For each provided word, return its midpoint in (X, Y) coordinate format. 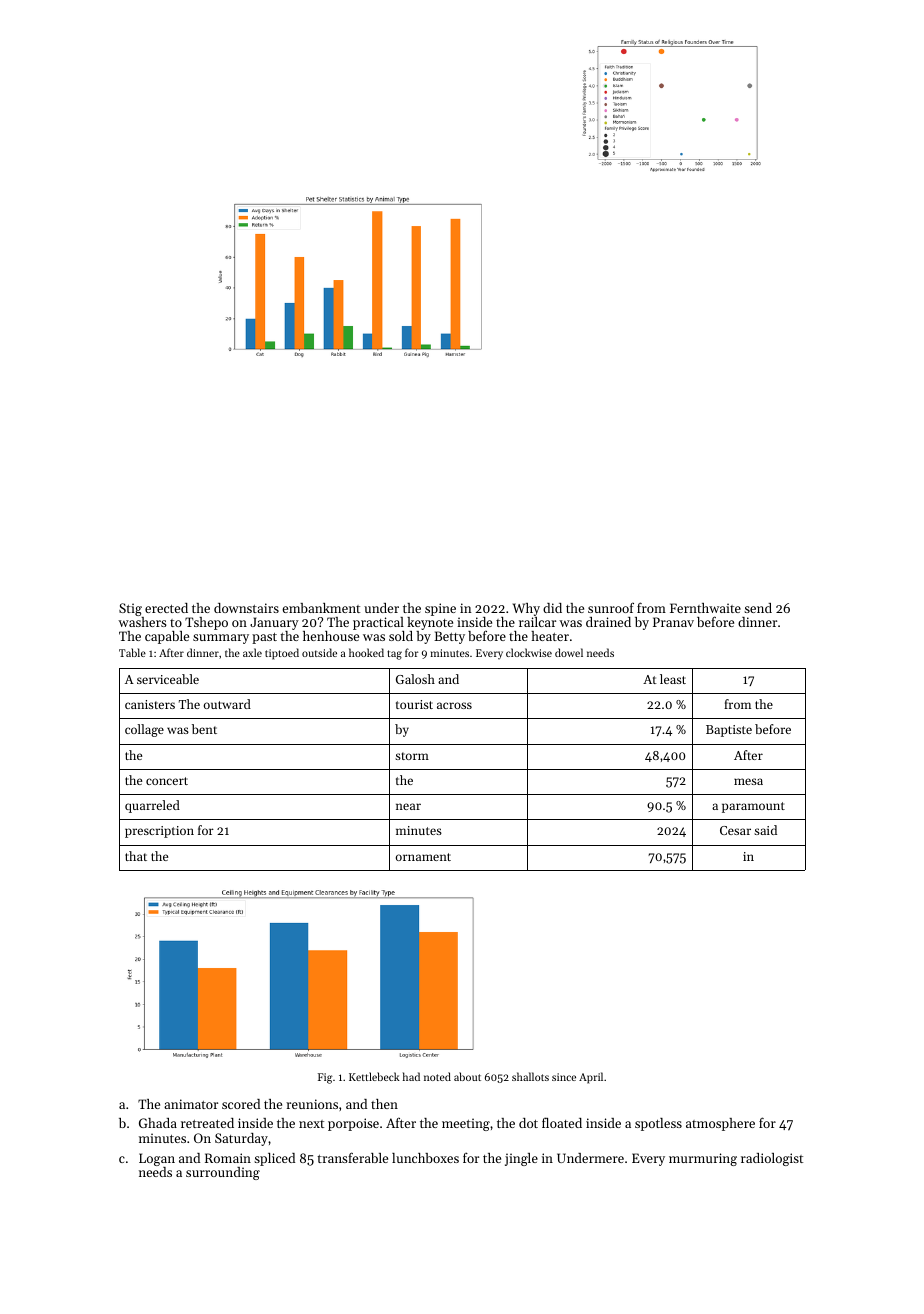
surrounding (223, 1173)
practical (378, 623)
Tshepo (206, 623)
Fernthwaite (705, 608)
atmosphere (720, 1124)
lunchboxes (425, 1158)
